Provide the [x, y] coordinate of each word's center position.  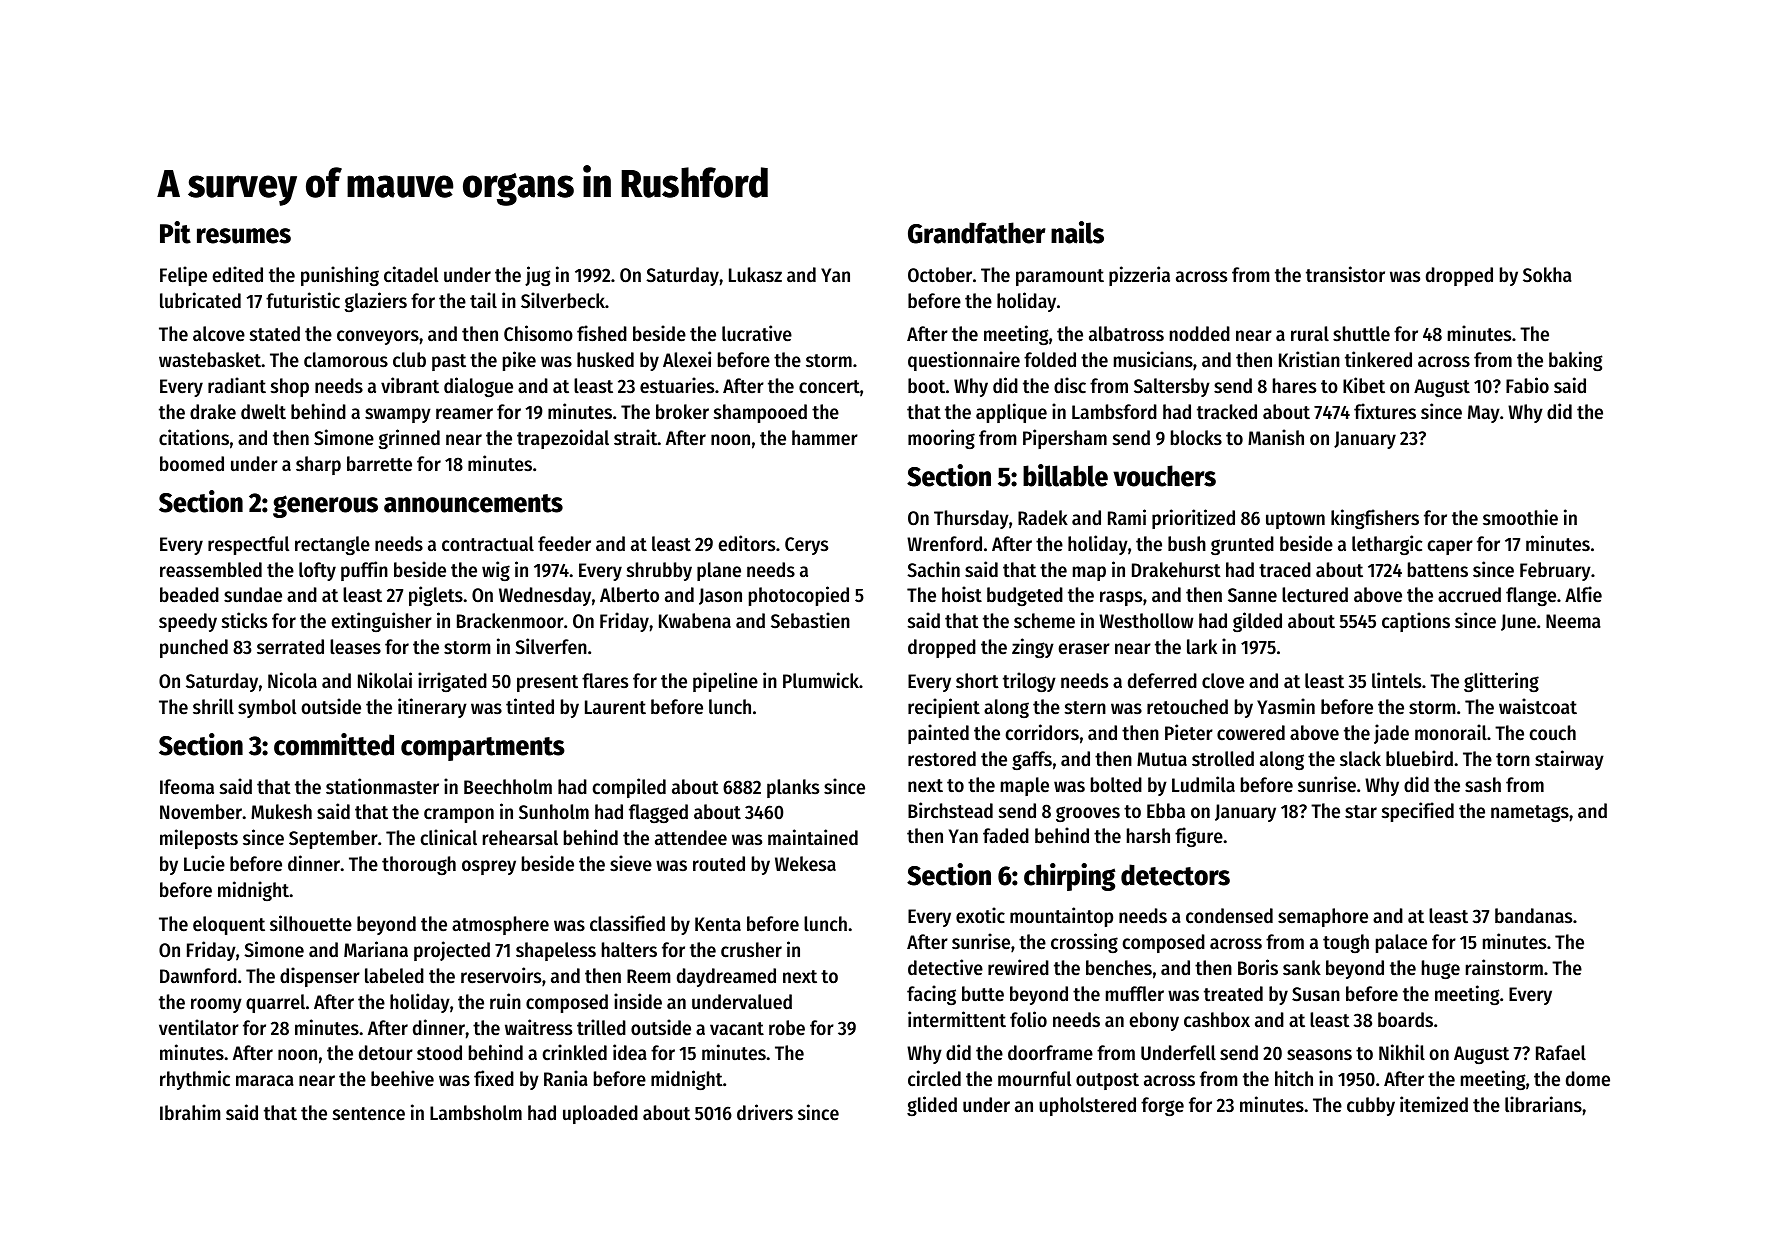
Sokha [1547, 275]
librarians [1543, 1104]
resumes [244, 236]
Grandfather [977, 233]
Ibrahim [190, 1112]
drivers [765, 1112]
